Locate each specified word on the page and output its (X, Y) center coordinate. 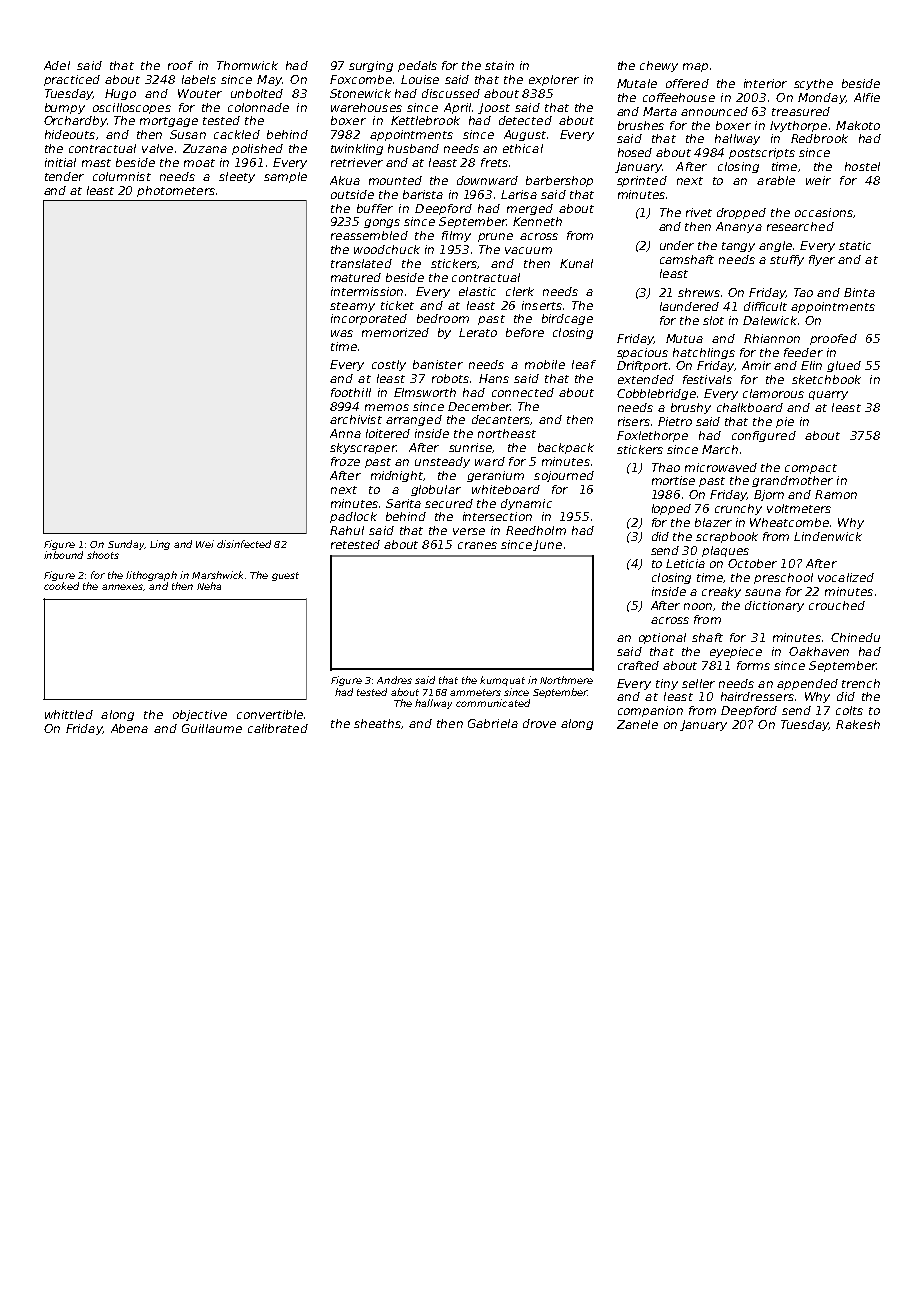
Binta (859, 292)
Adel (57, 65)
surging (371, 66)
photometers (176, 191)
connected (523, 392)
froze (345, 461)
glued (844, 366)
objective (200, 715)
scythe (813, 84)
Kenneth (537, 221)
